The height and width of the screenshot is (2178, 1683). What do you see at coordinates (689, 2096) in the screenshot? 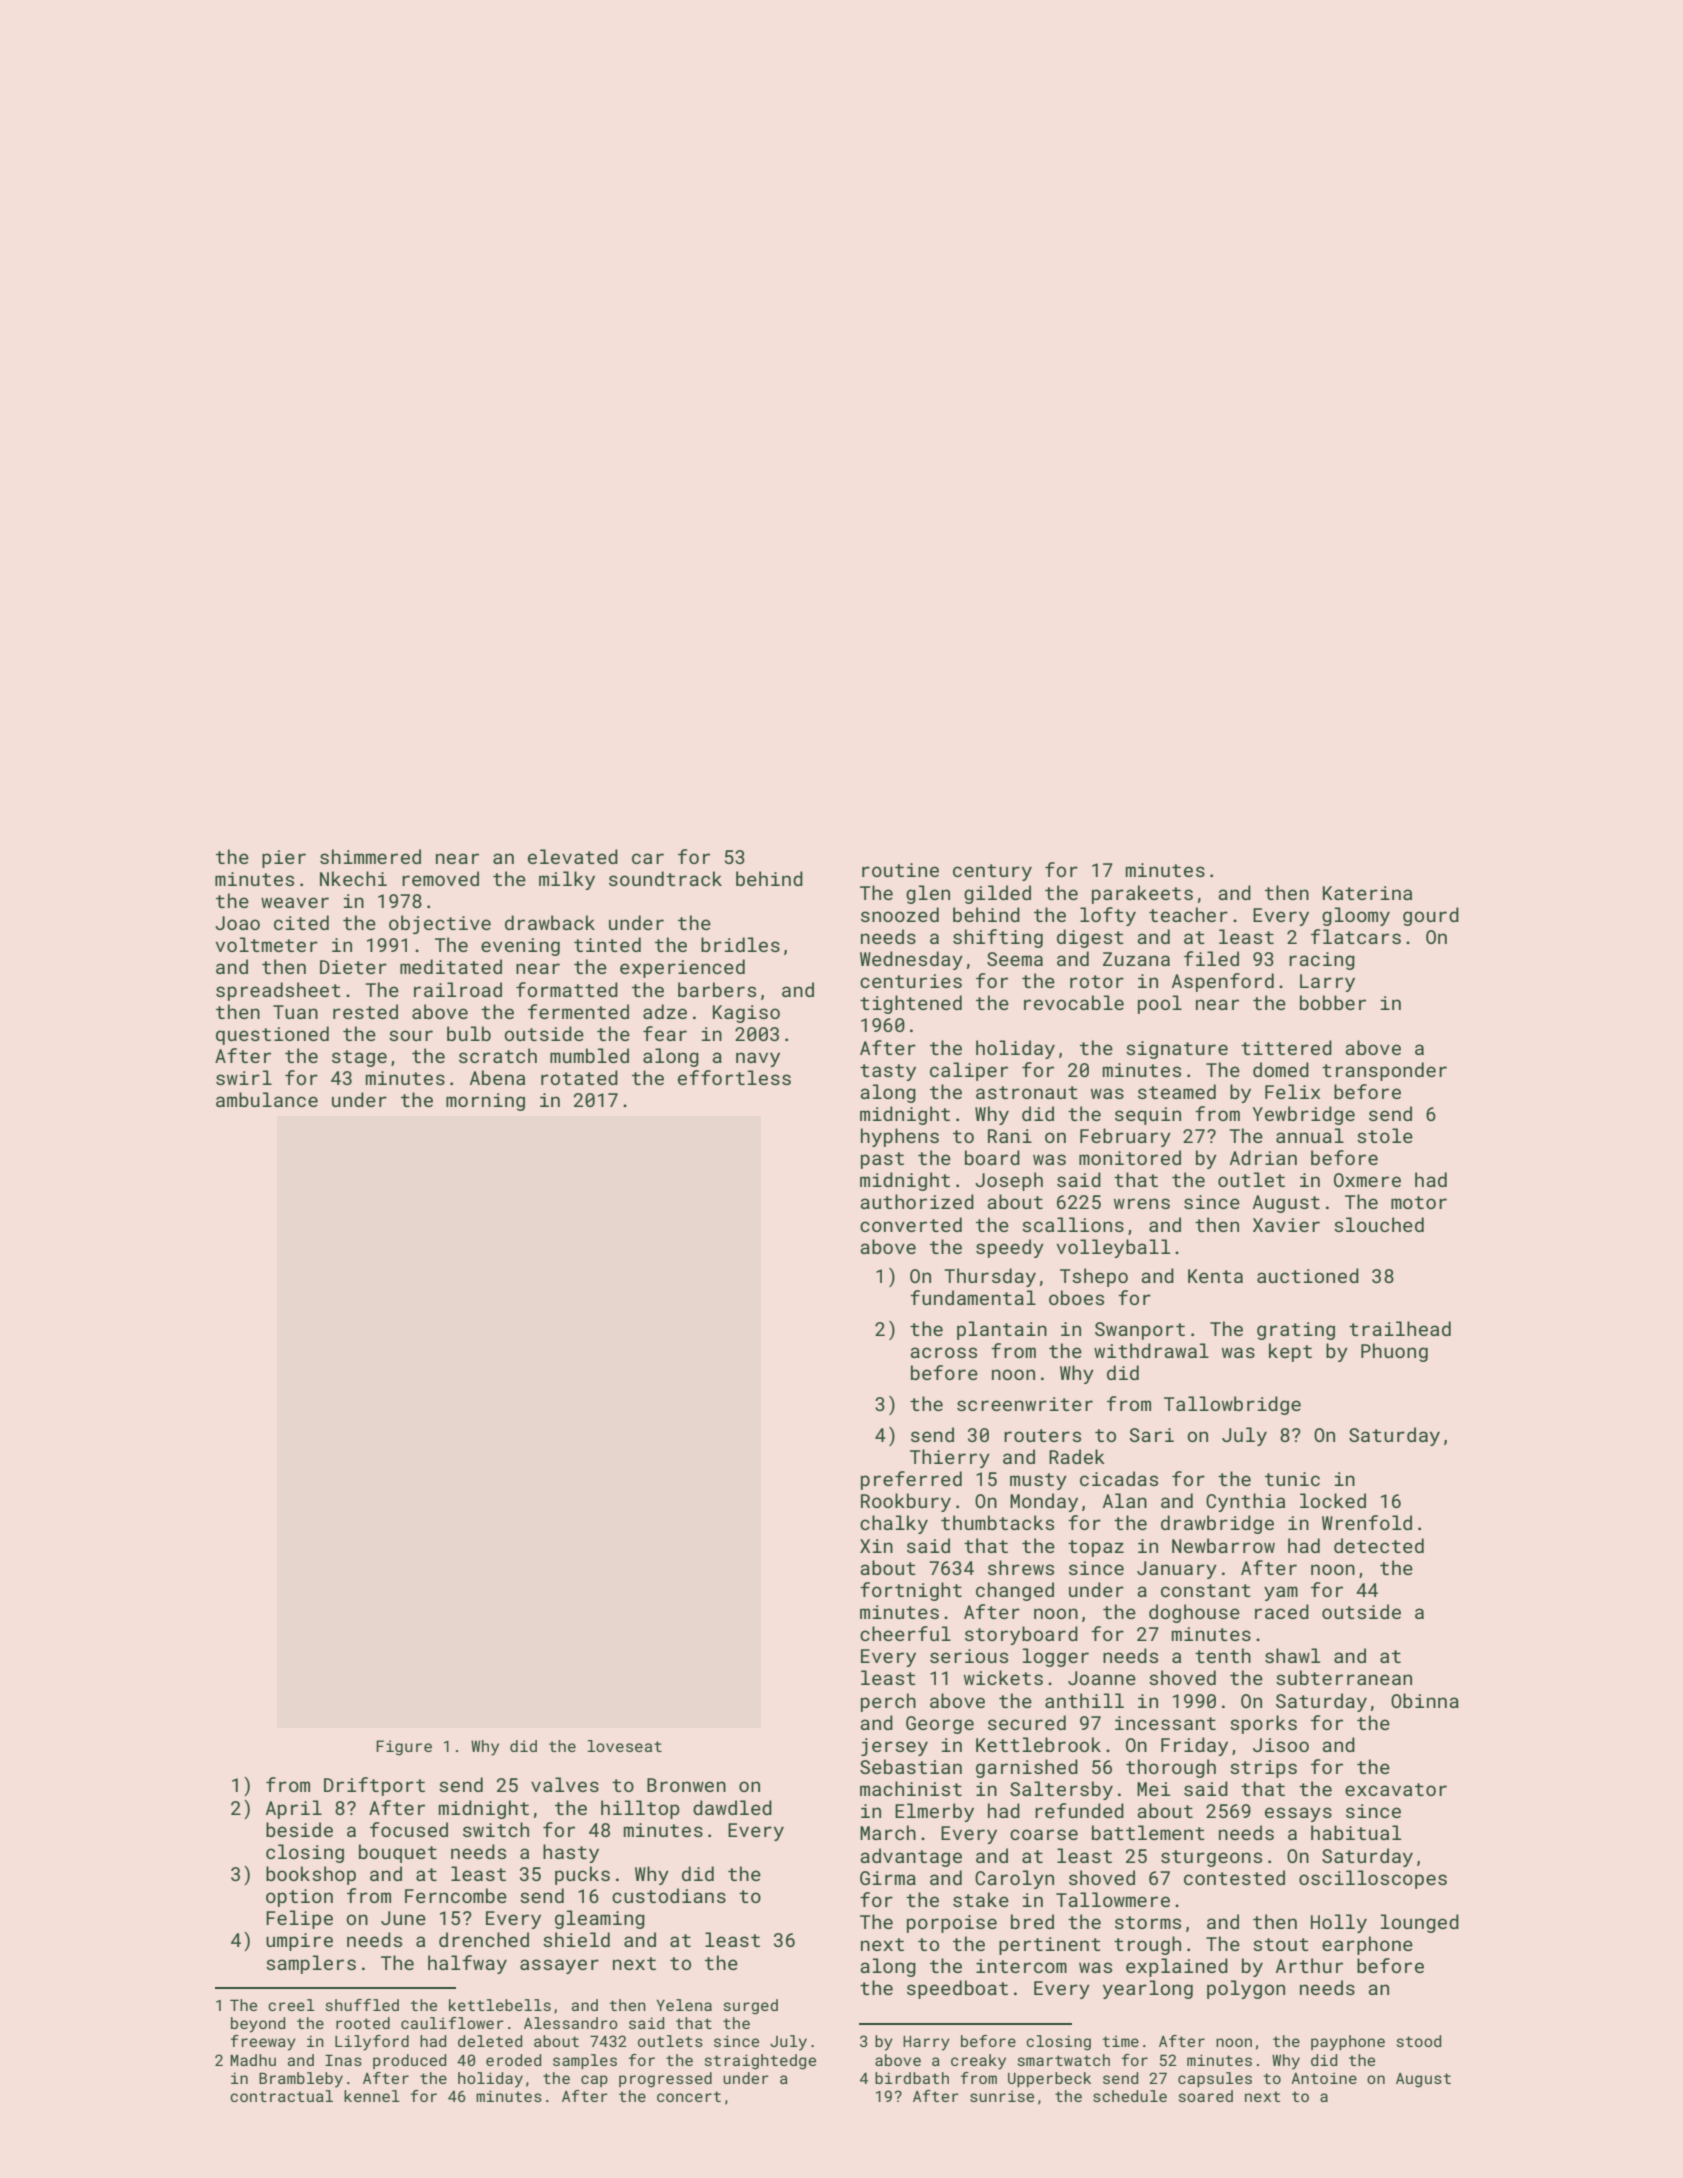
I see `concert` at bounding box center [689, 2096].
